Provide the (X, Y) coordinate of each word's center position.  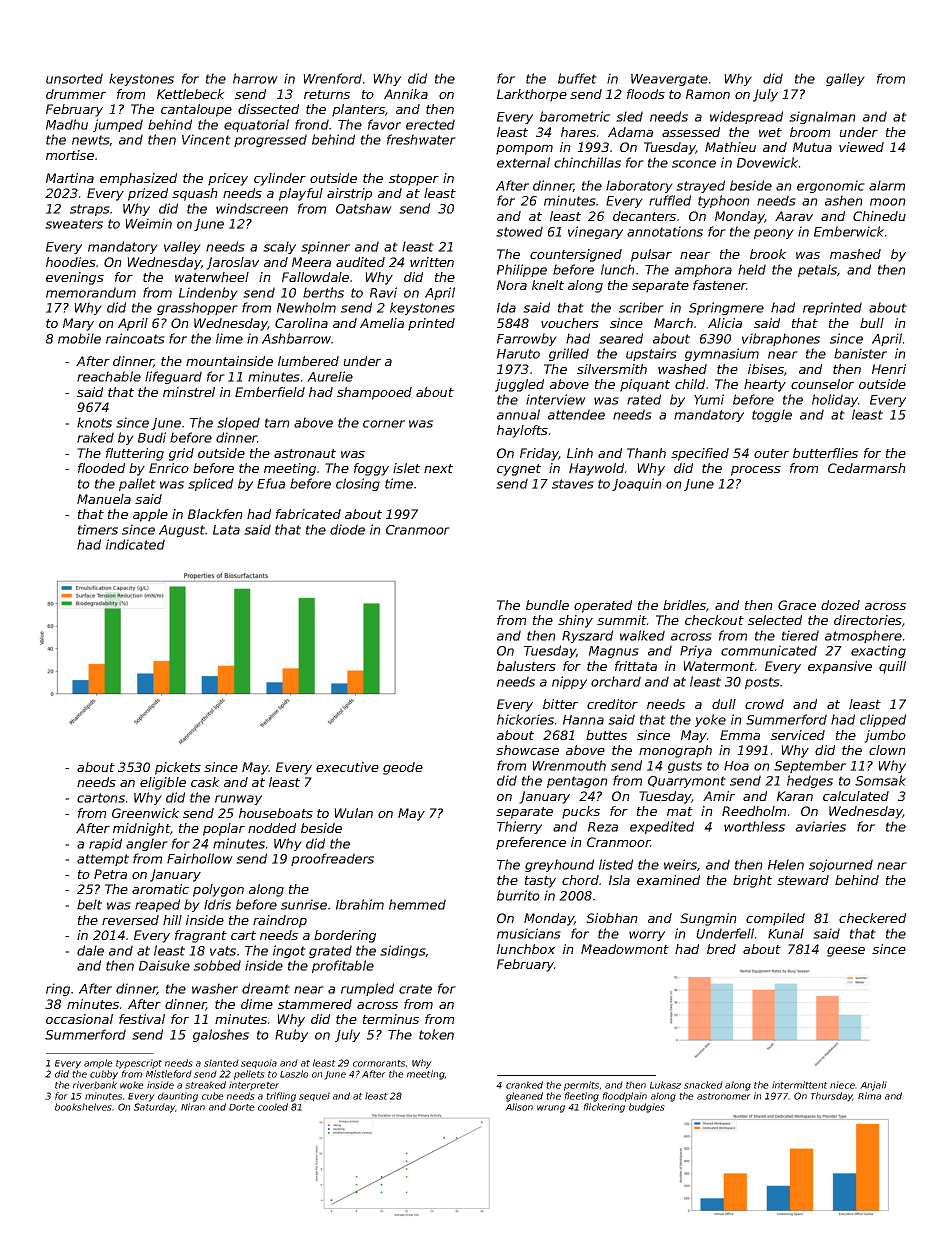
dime (257, 1004)
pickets (178, 768)
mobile (79, 338)
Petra (110, 874)
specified (700, 454)
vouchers (570, 323)
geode (403, 768)
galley (845, 79)
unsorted (74, 78)
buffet (577, 78)
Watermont (719, 666)
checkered (872, 918)
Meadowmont (625, 949)
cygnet (519, 470)
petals (817, 270)
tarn (277, 423)
